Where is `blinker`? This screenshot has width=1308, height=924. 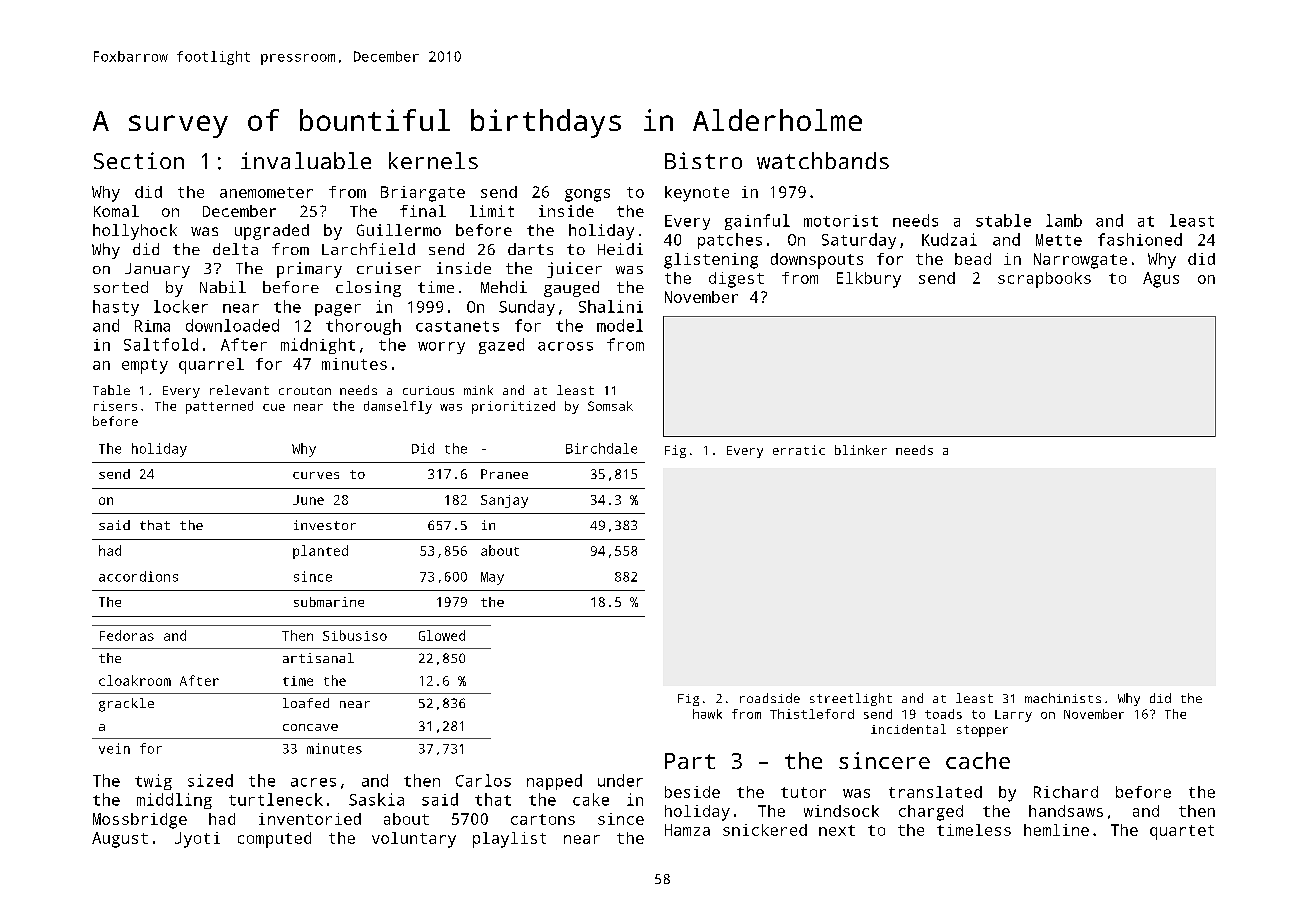
blinker is located at coordinates (861, 450).
